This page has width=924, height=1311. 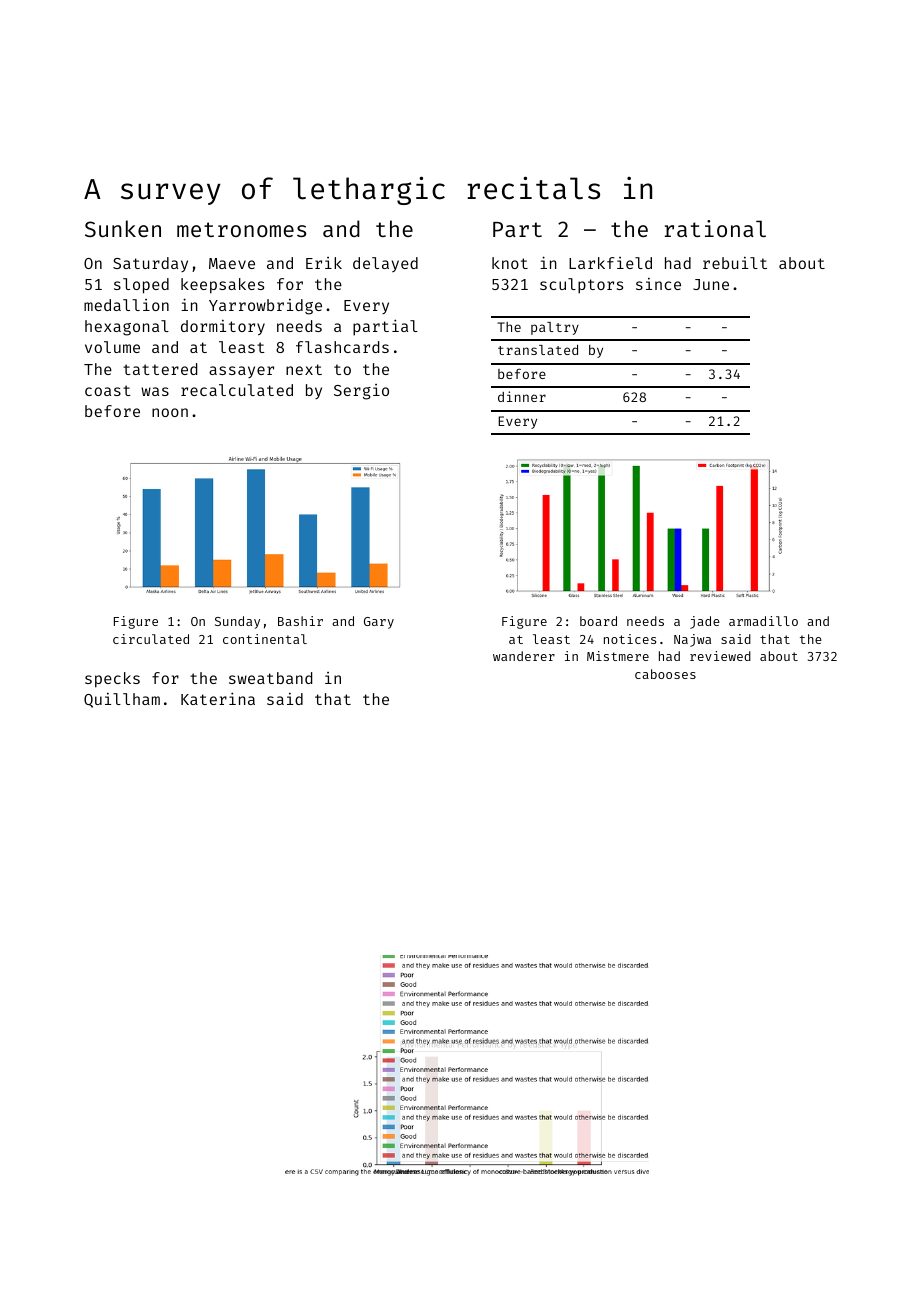 What do you see at coordinates (112, 347) in the page?
I see `volume` at bounding box center [112, 347].
